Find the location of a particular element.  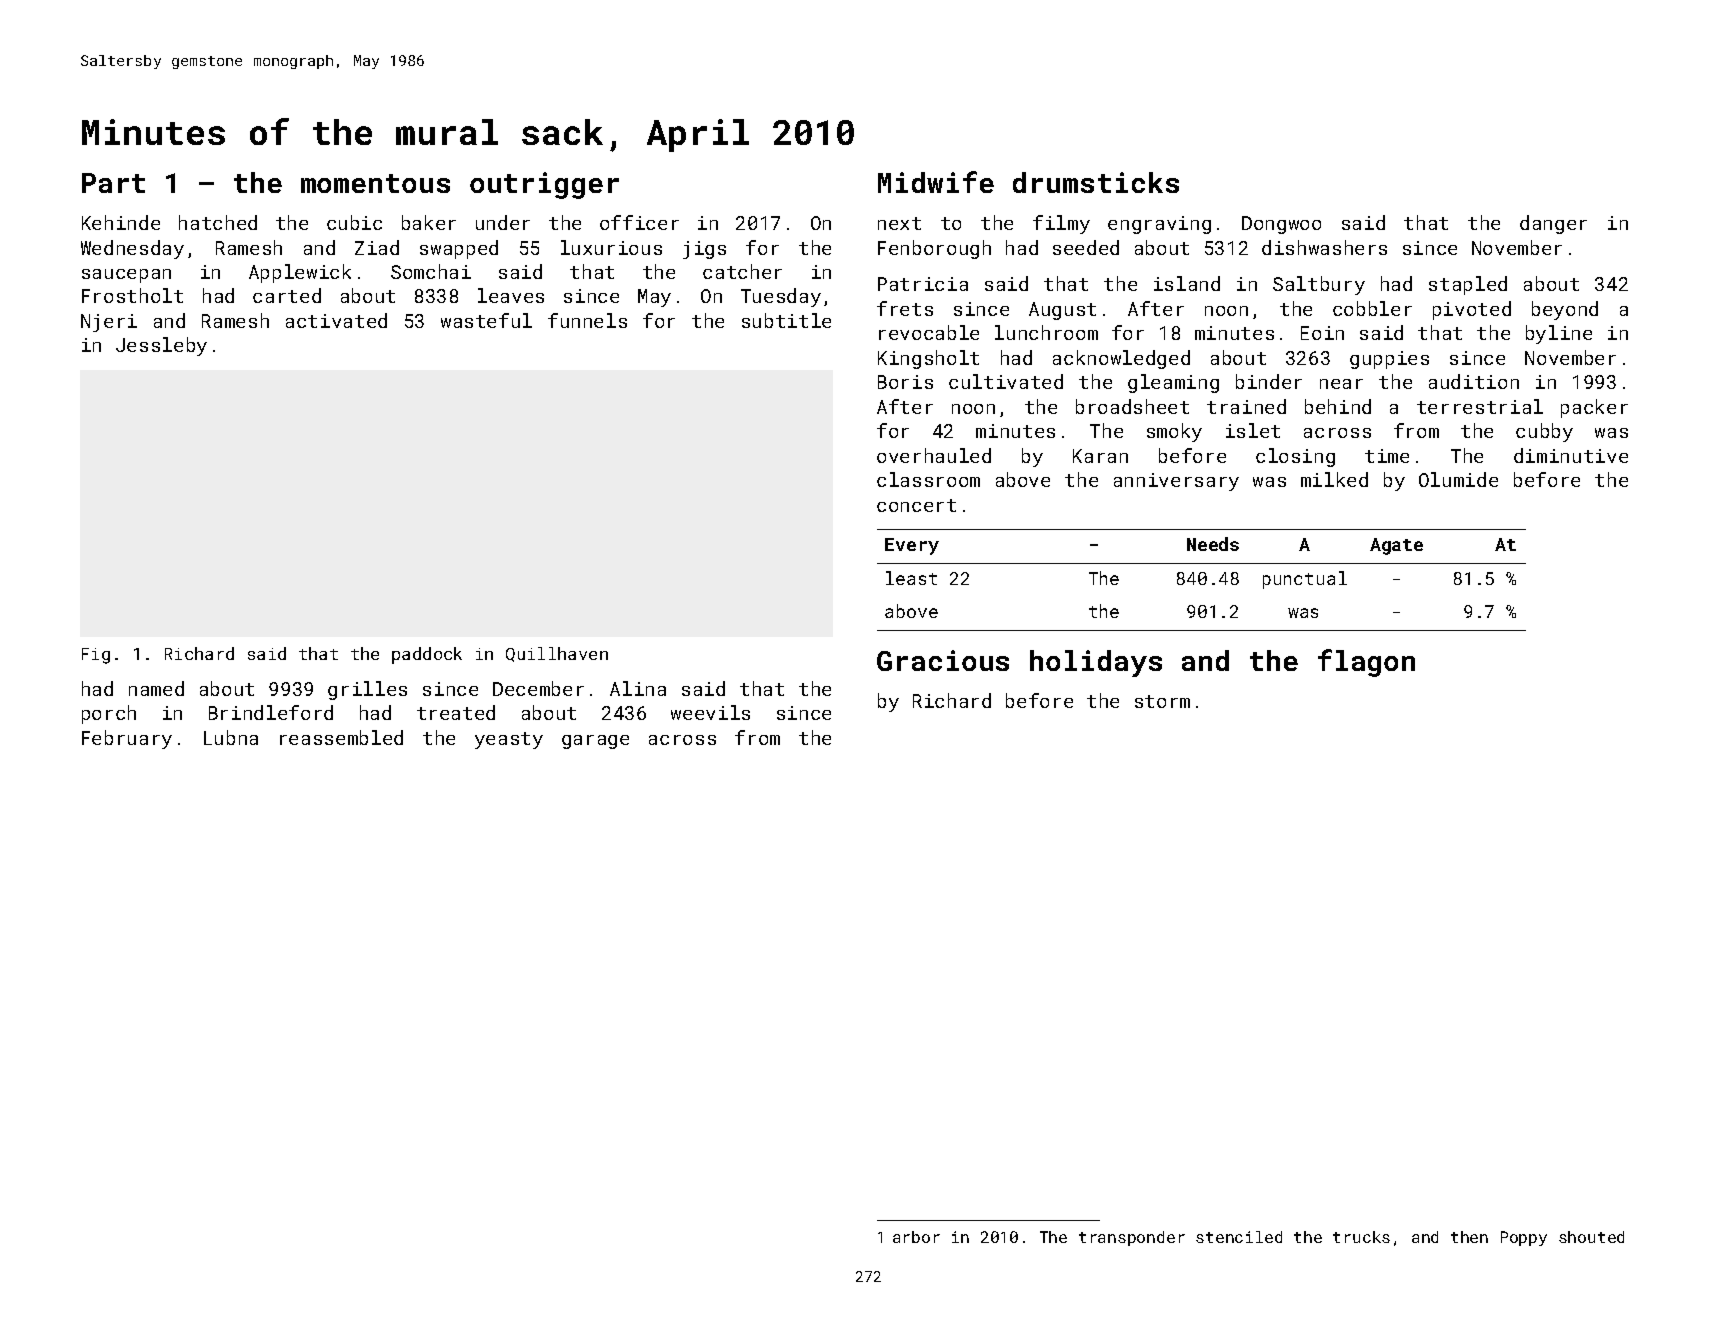

stenciled is located at coordinates (1239, 1237).
